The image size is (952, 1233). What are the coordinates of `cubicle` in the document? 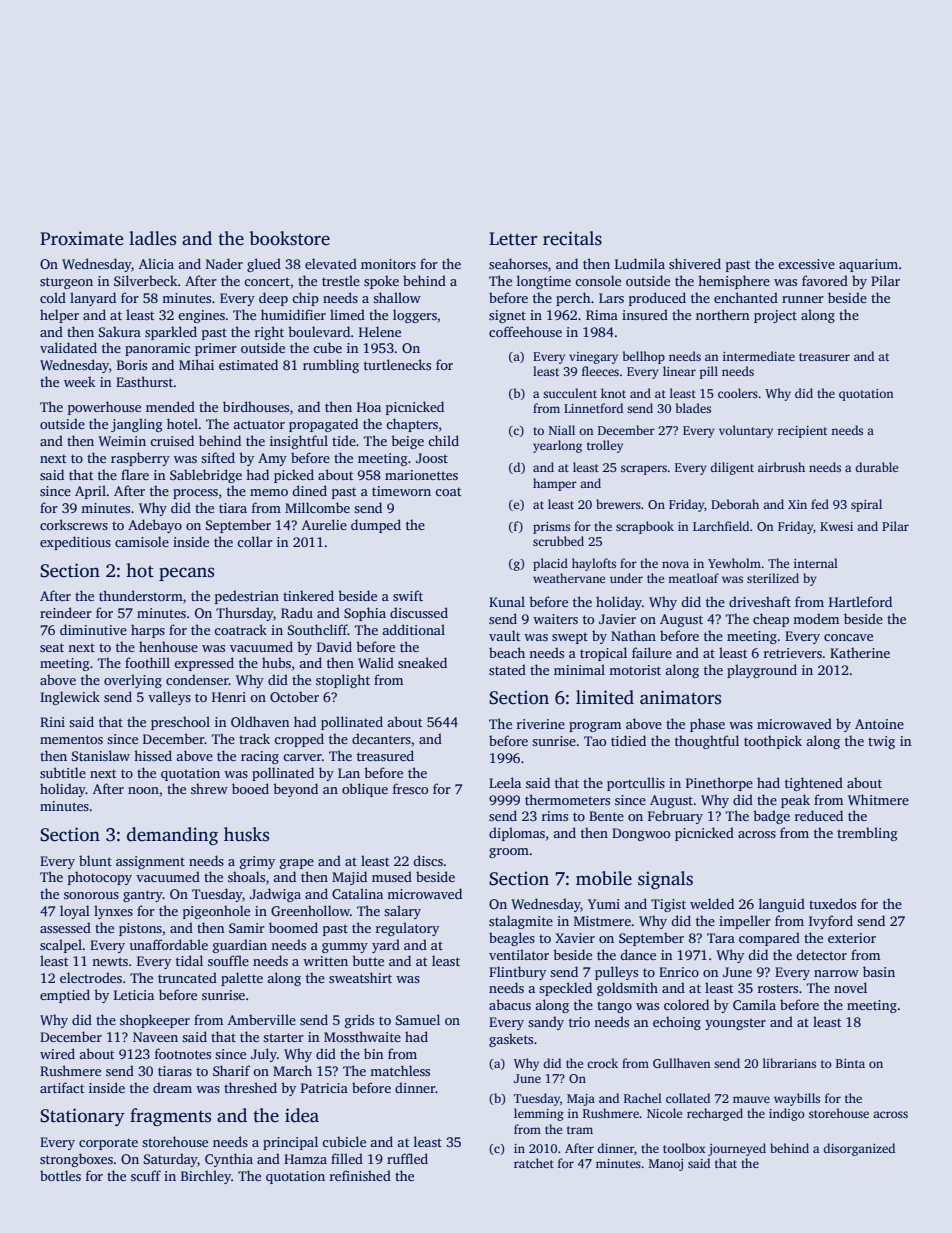 It's located at (344, 1141).
